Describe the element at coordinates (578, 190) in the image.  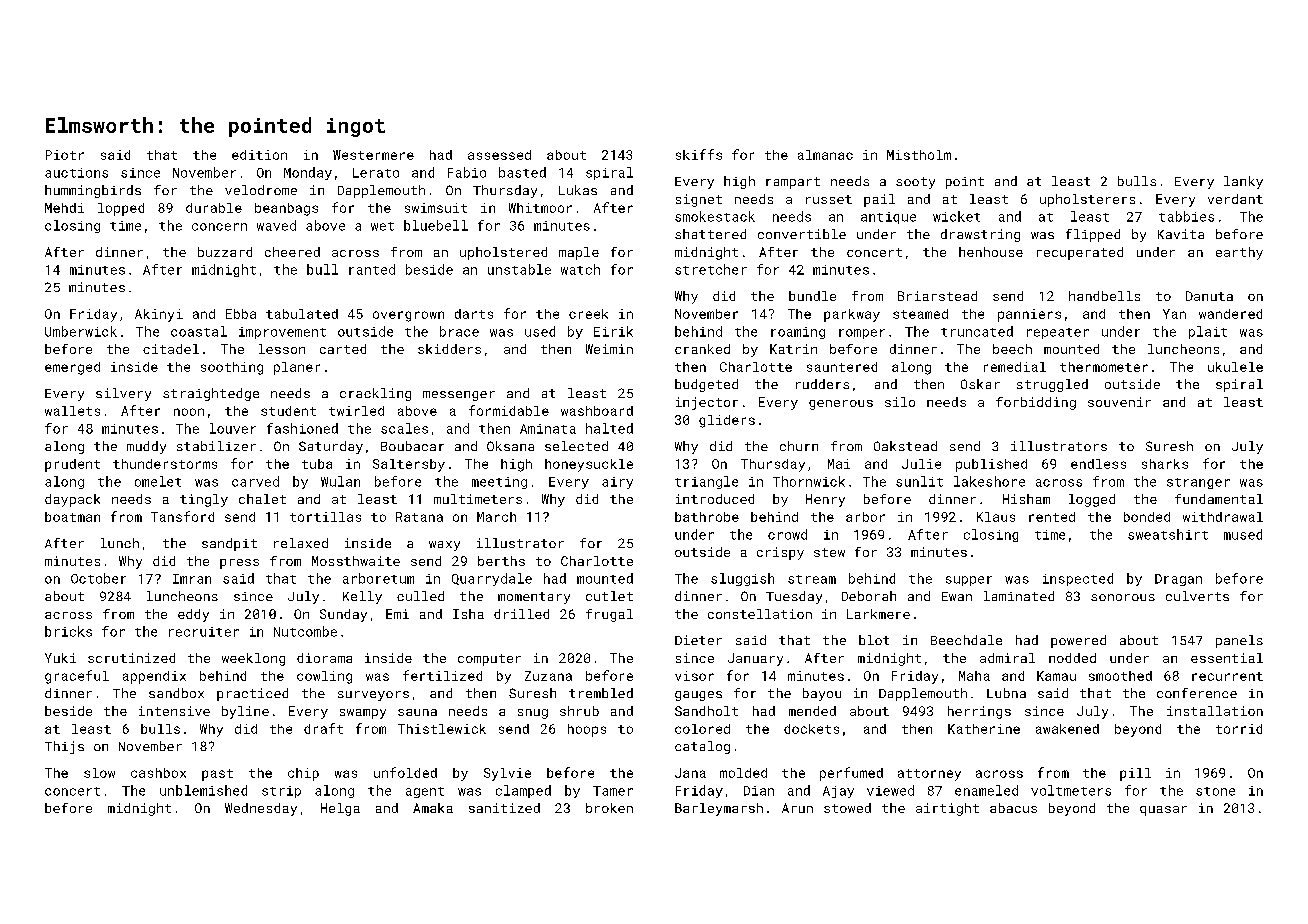
I see `Lukas` at that location.
